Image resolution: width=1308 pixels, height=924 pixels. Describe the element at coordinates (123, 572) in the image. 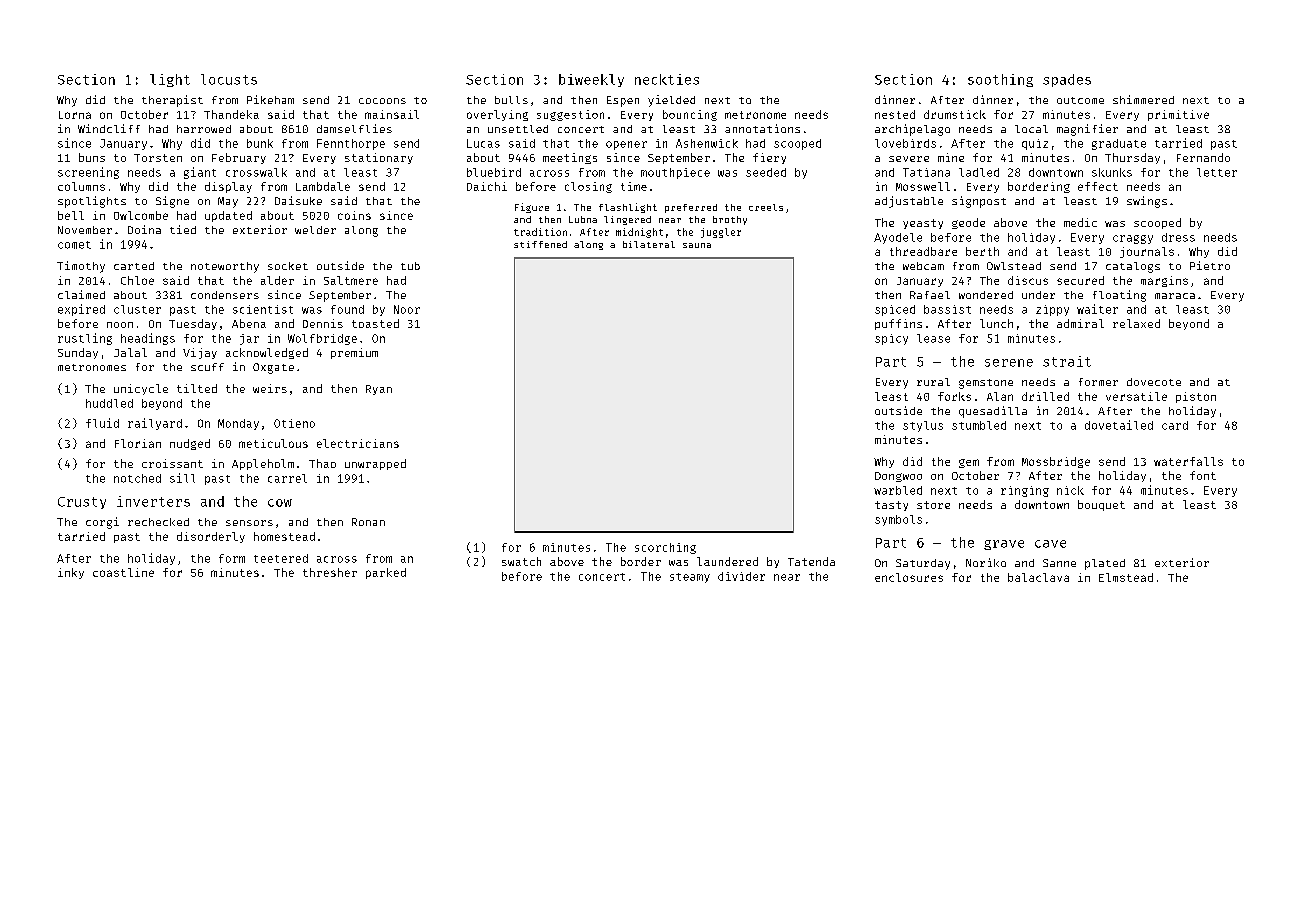

I see `coastline` at that location.
